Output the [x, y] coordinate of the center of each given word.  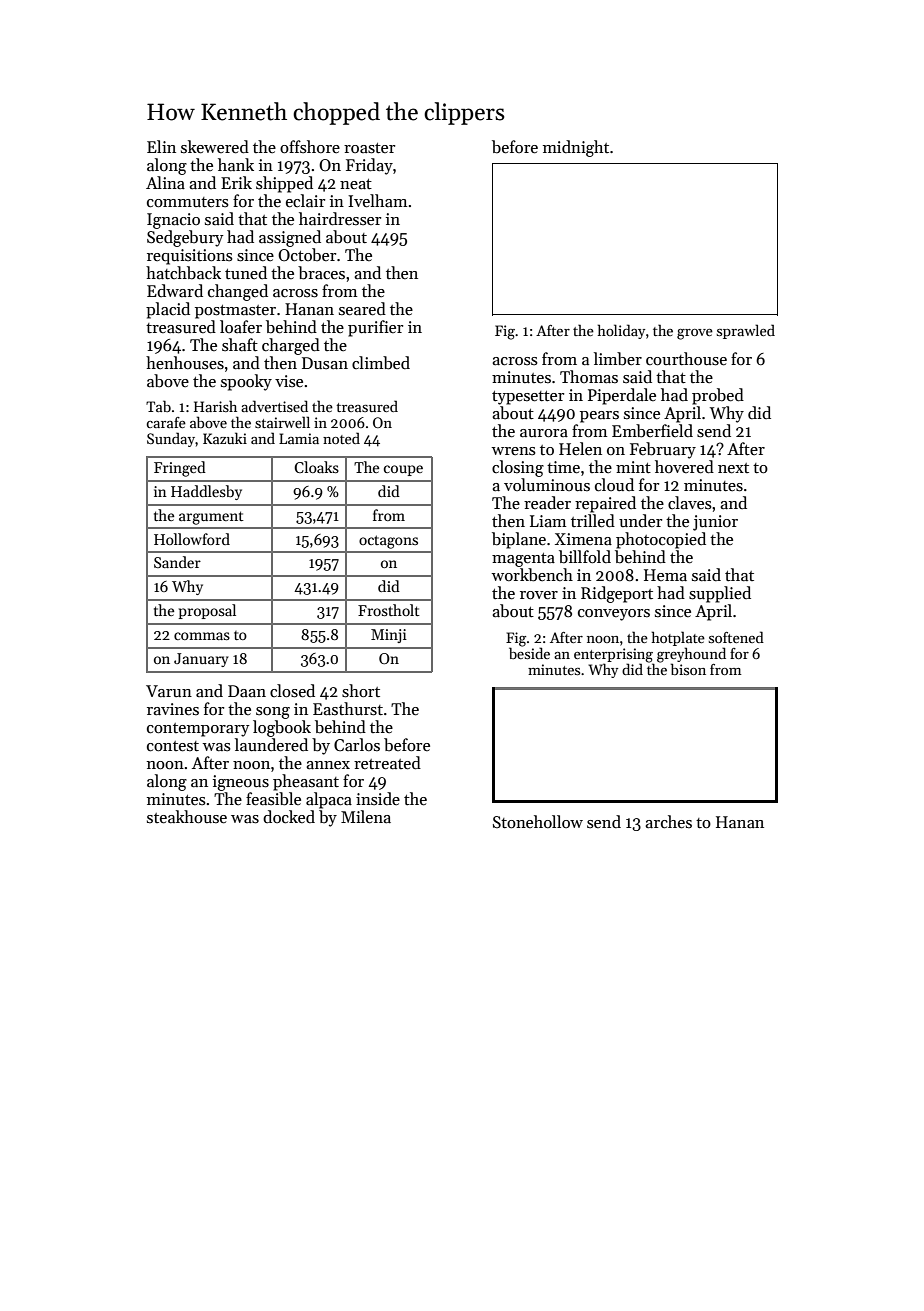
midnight [576, 148]
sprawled [746, 331]
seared [362, 309]
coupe [403, 470]
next [733, 468]
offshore [310, 147]
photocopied [661, 540]
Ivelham [377, 201]
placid [168, 310]
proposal [207, 611]
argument [211, 518]
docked [289, 817]
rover [539, 595]
